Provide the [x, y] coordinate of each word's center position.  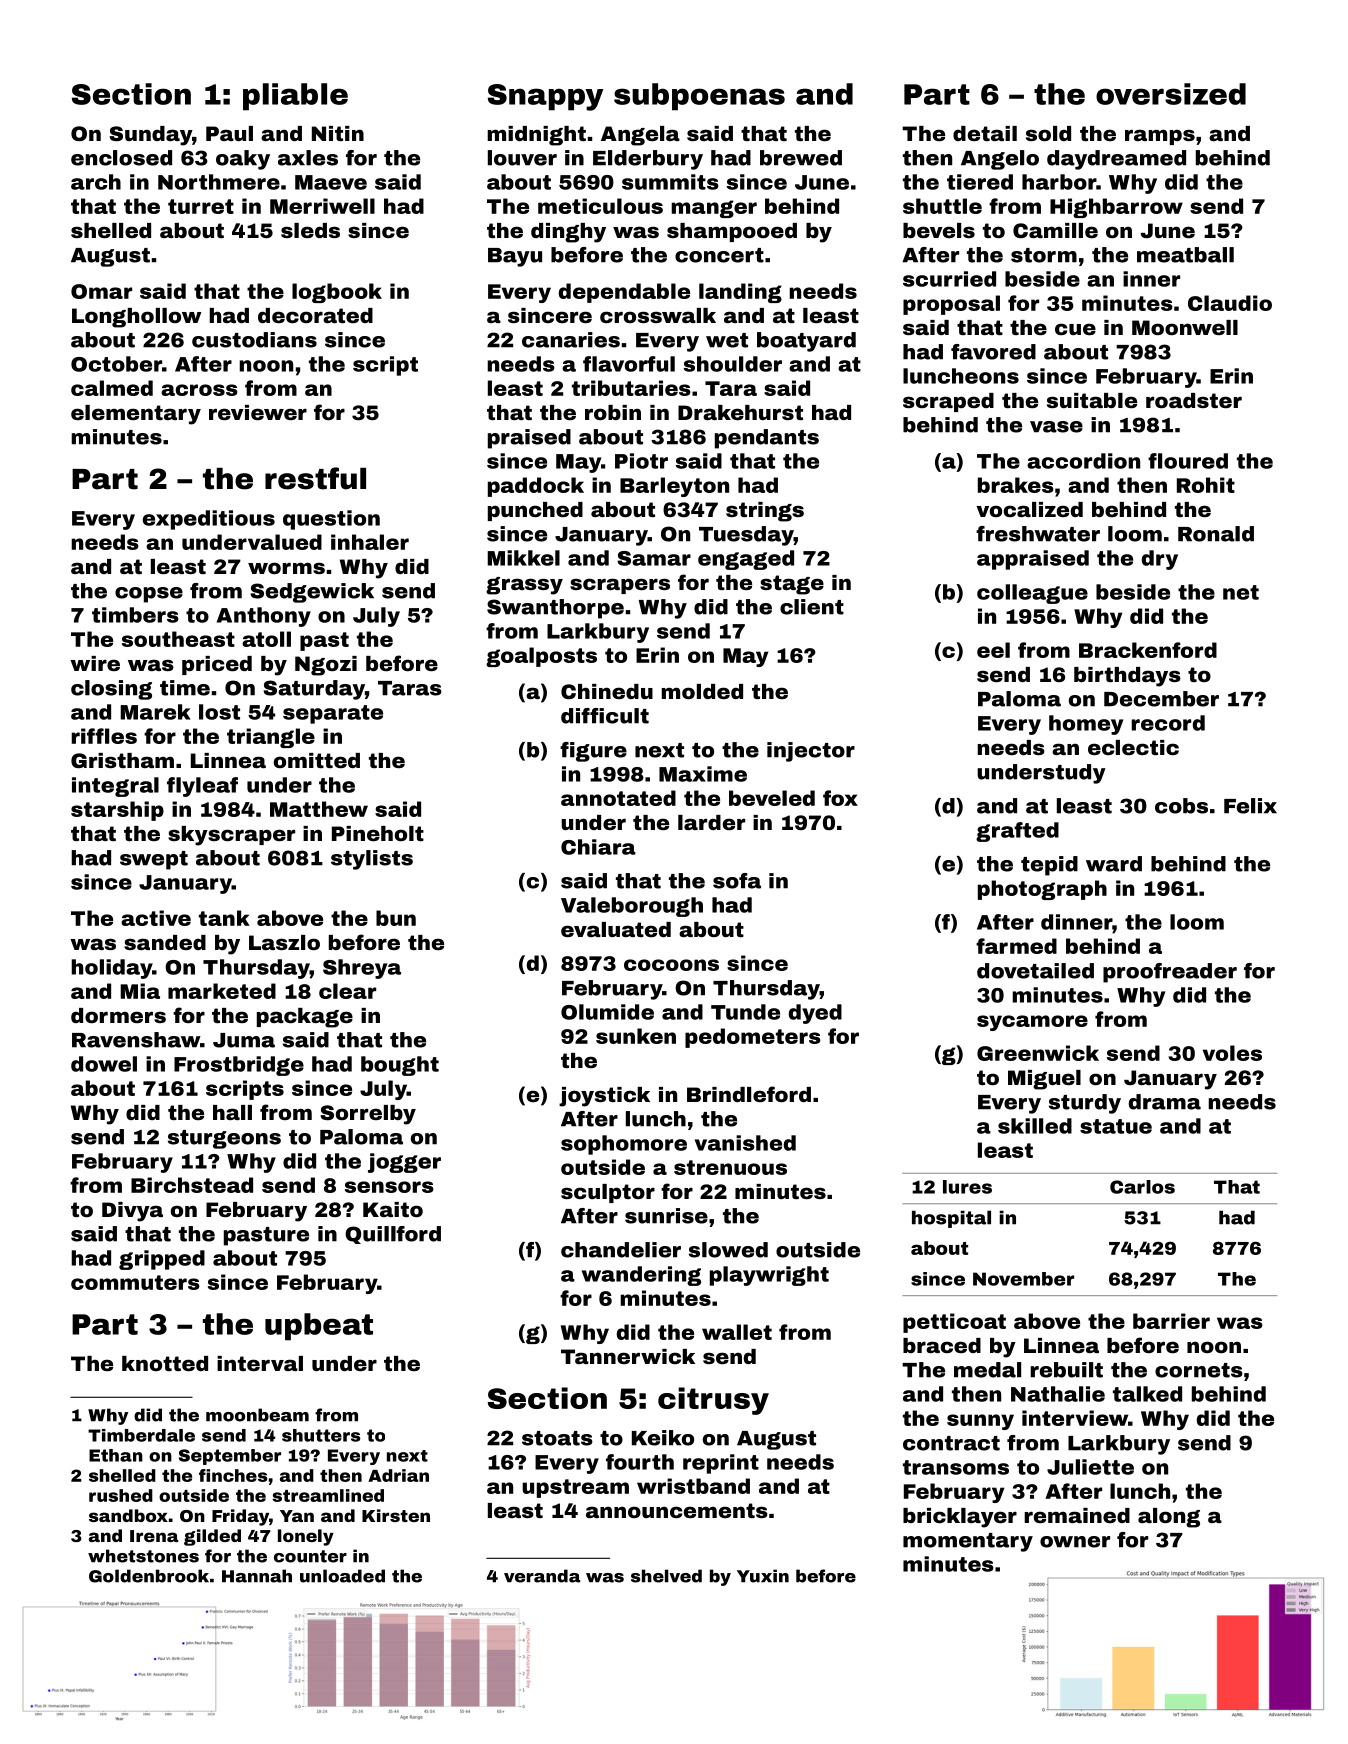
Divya [132, 1212]
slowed [728, 1250]
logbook [337, 293]
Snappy [545, 97]
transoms [956, 1467]
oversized [1171, 94]
